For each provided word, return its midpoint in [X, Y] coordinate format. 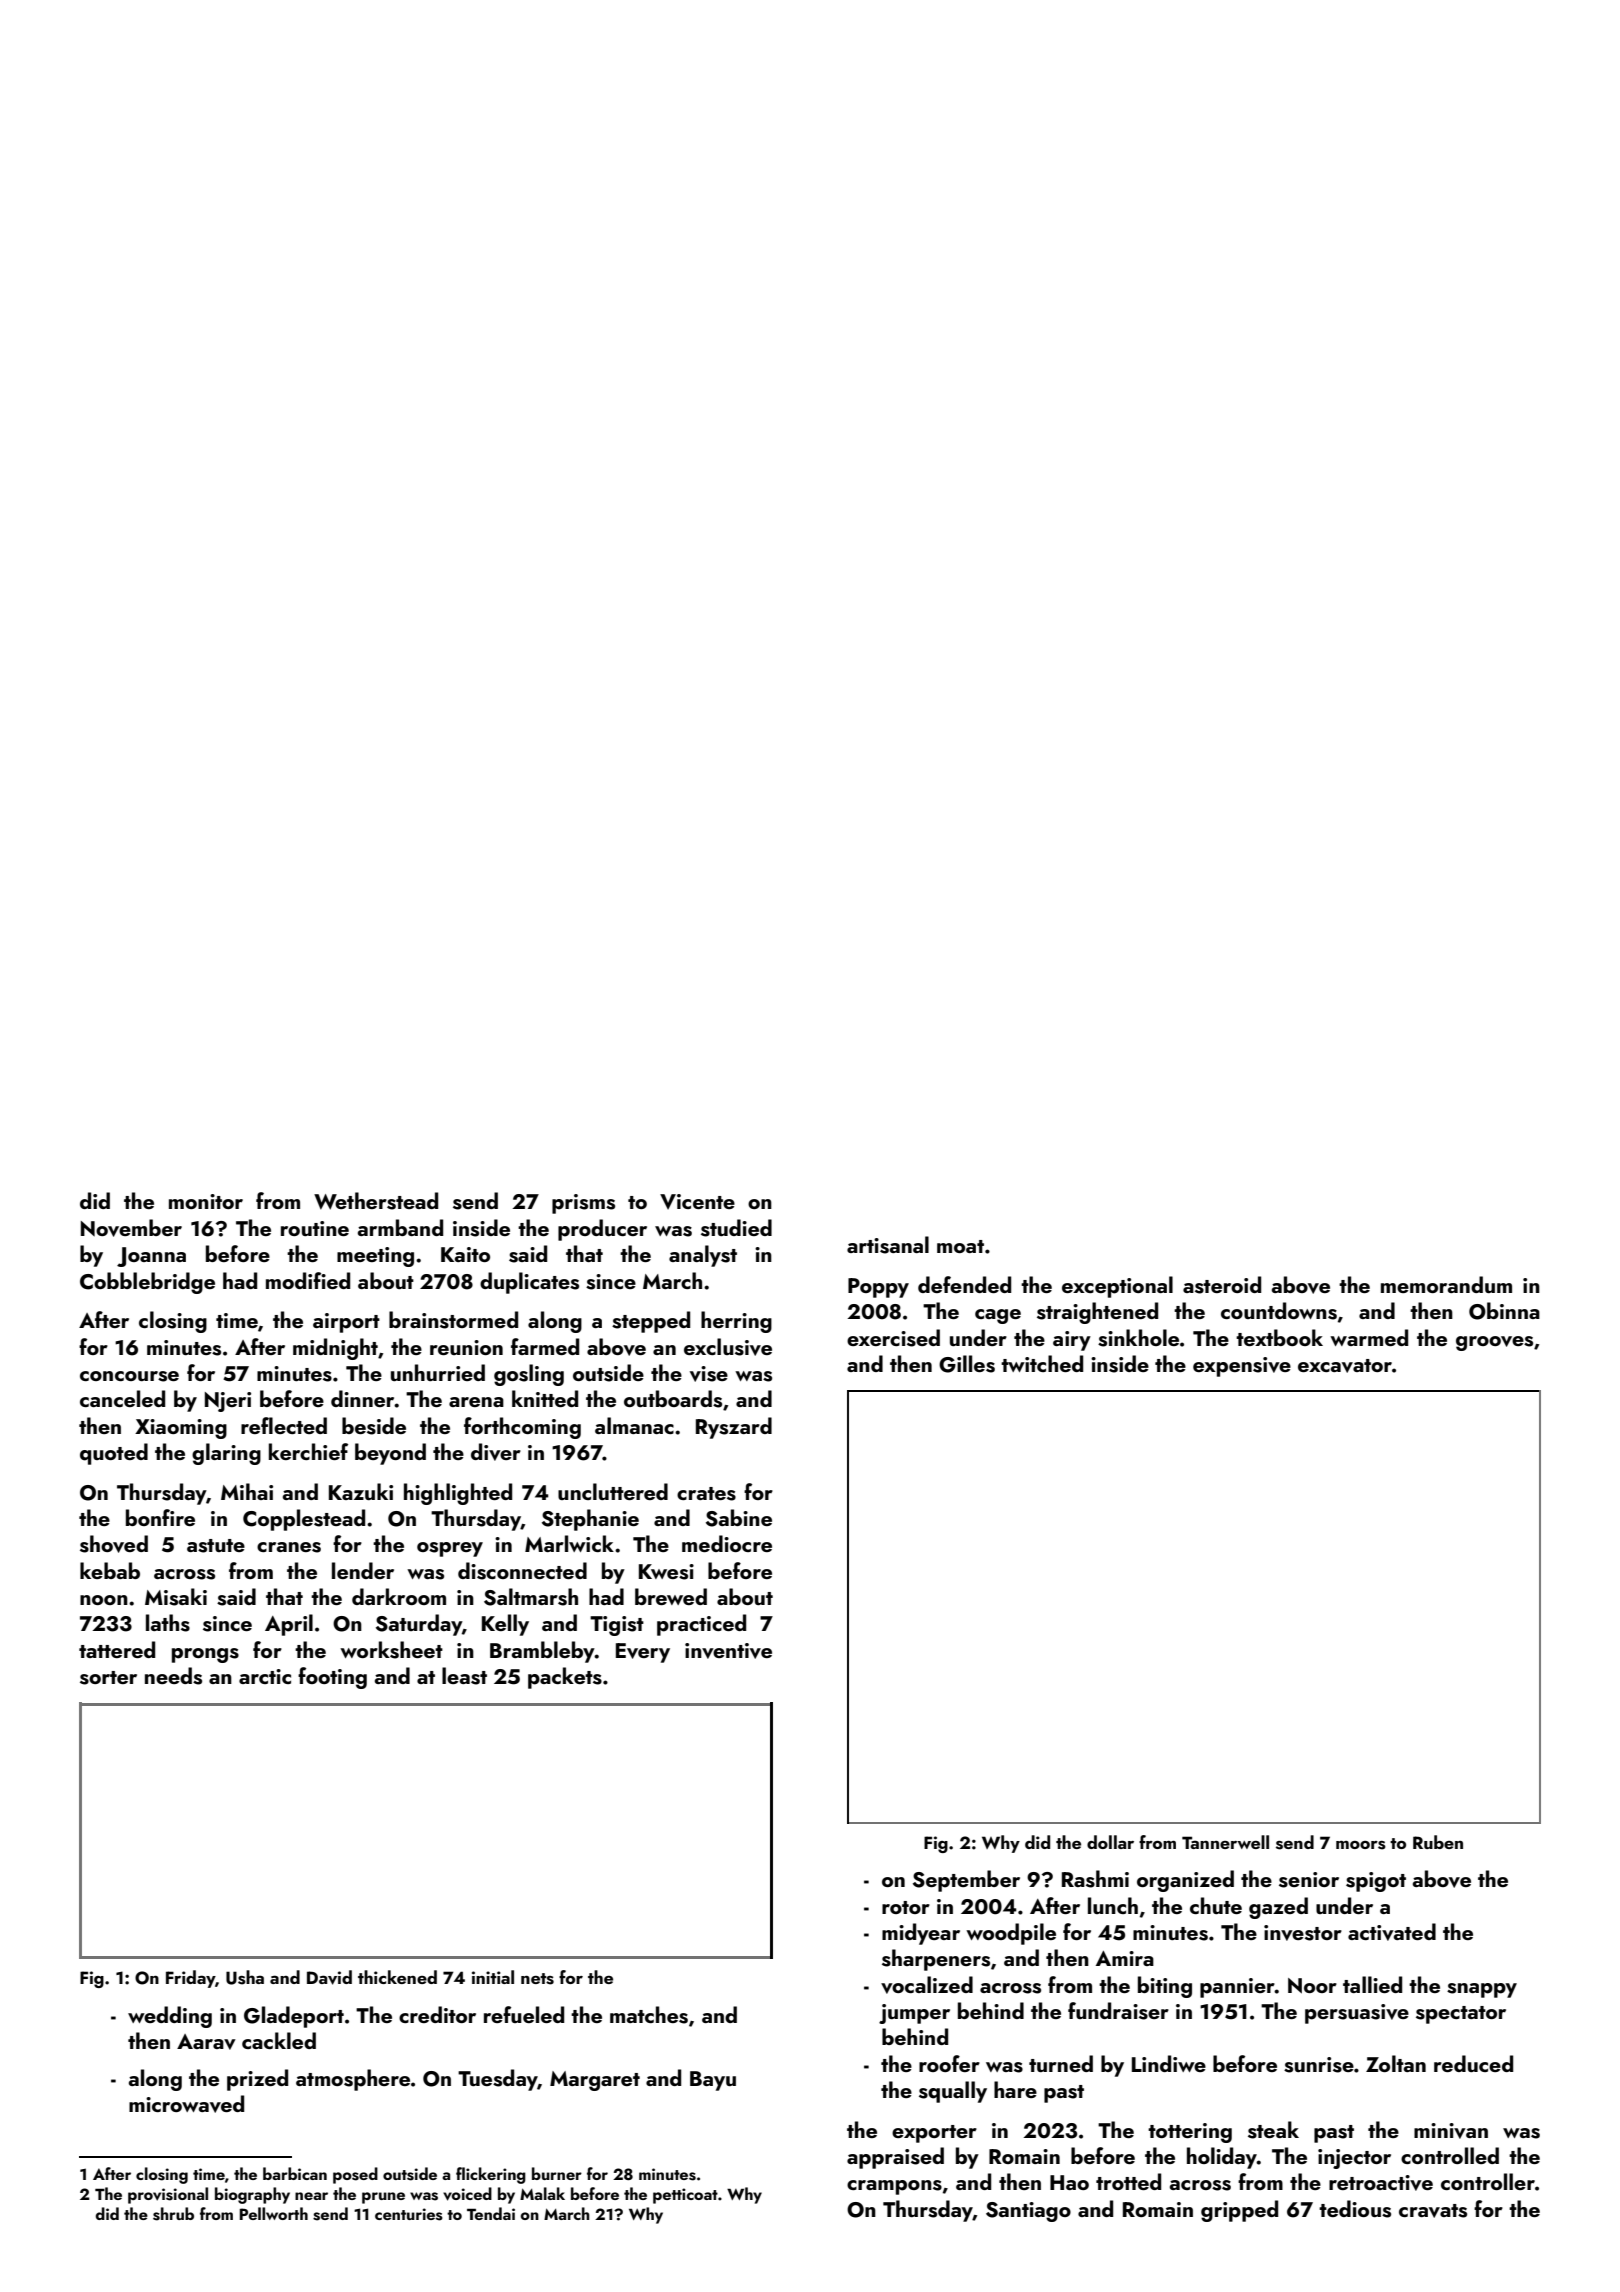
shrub [173, 2214]
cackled [279, 2040]
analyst [703, 1256]
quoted [114, 1454]
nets [537, 1979]
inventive [728, 1651]
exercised [893, 1338]
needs [173, 1676]
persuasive [1357, 2014]
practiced [701, 1625]
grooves [1494, 1343]
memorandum [1446, 1284]
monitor [206, 1201]
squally [953, 2092]
